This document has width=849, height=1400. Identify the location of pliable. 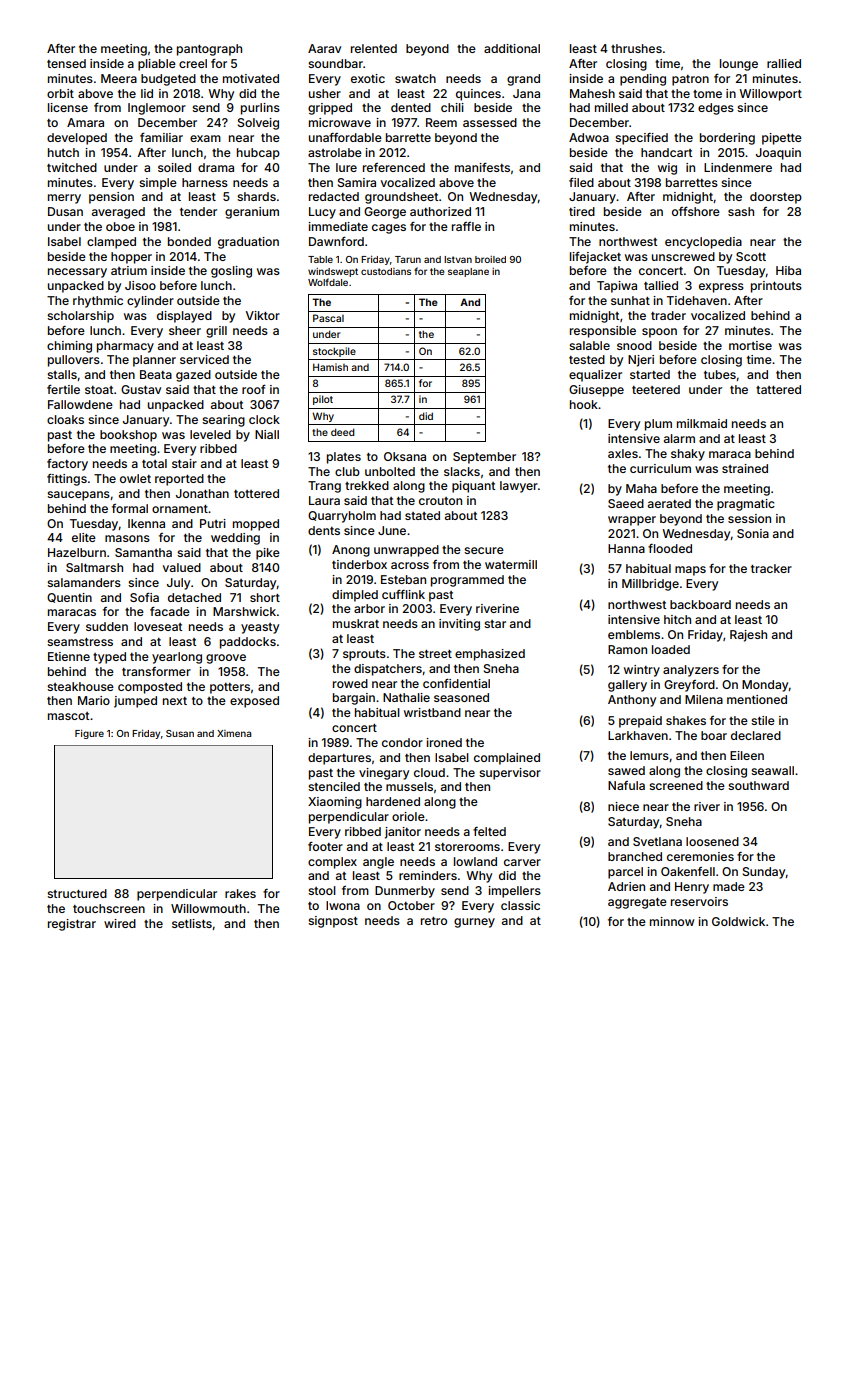
(157, 65).
